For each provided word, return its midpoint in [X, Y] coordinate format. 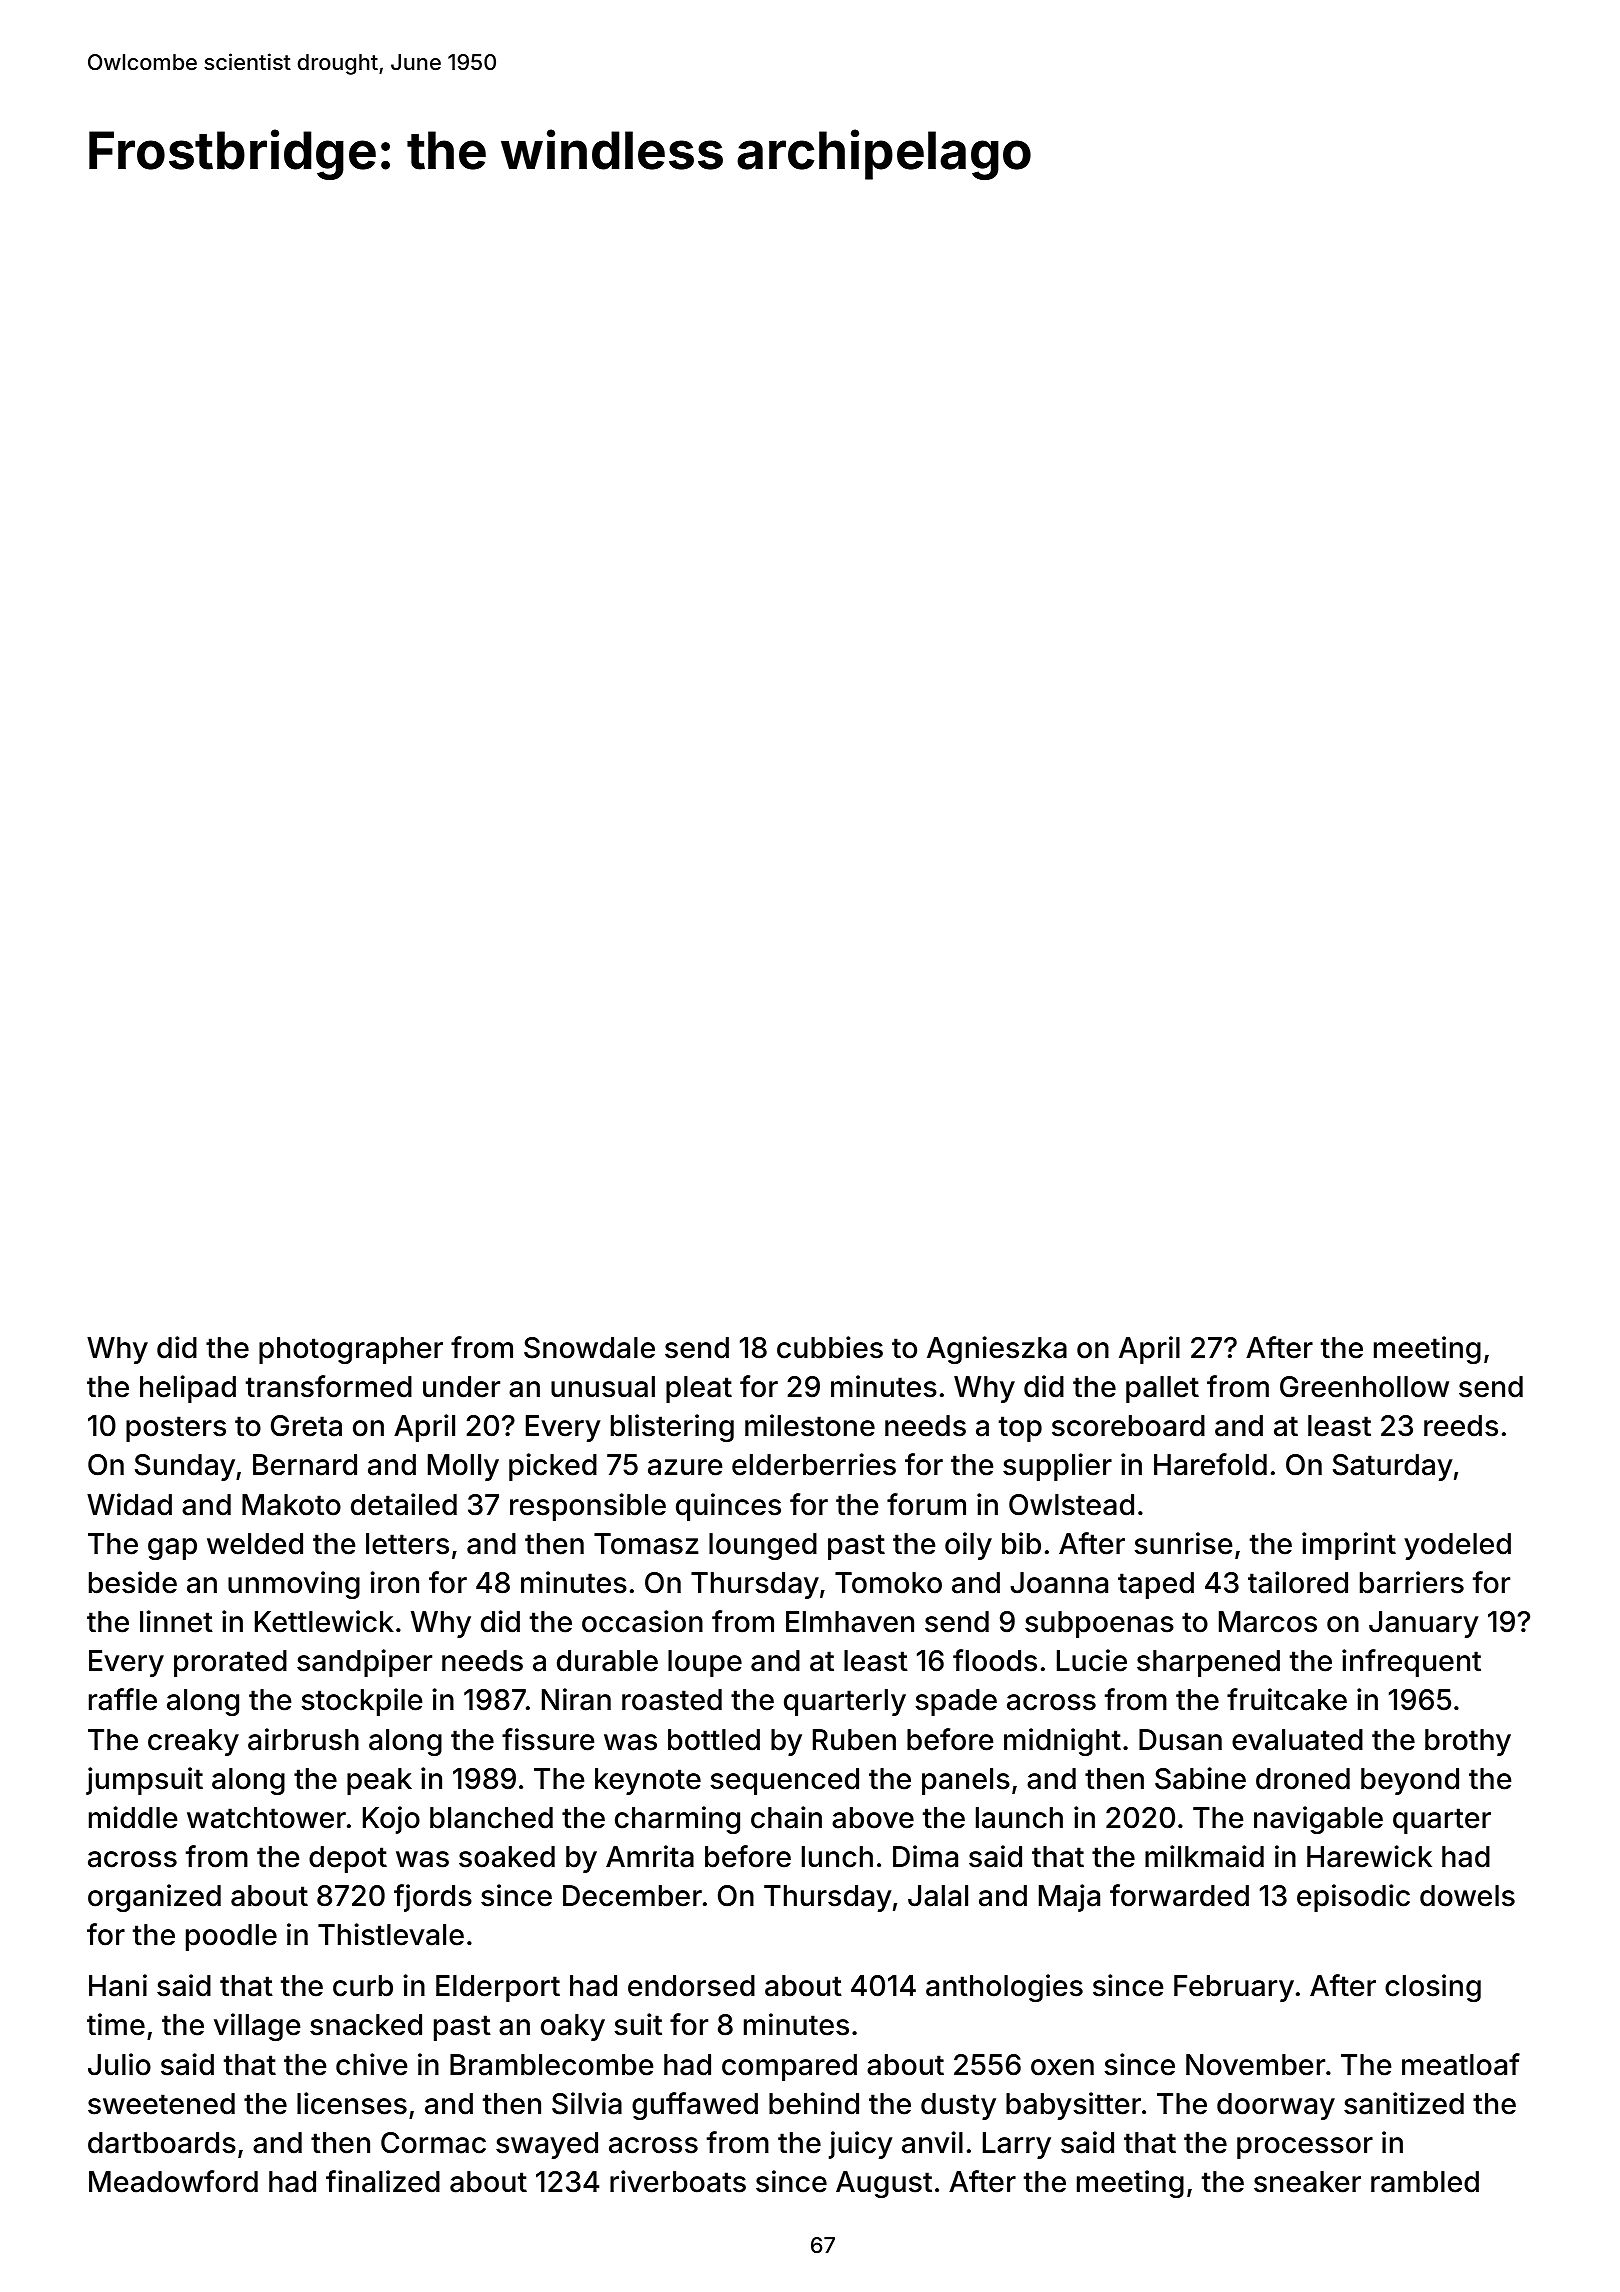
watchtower [266, 1818]
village [257, 2027]
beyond [1410, 1781]
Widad [129, 1504]
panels [966, 1781]
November [1255, 2065]
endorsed [691, 1986]
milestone [810, 1425]
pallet [1162, 1389]
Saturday [1393, 1467]
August [884, 2184]
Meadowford [173, 2181]
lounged [763, 1546]
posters [176, 1429]
